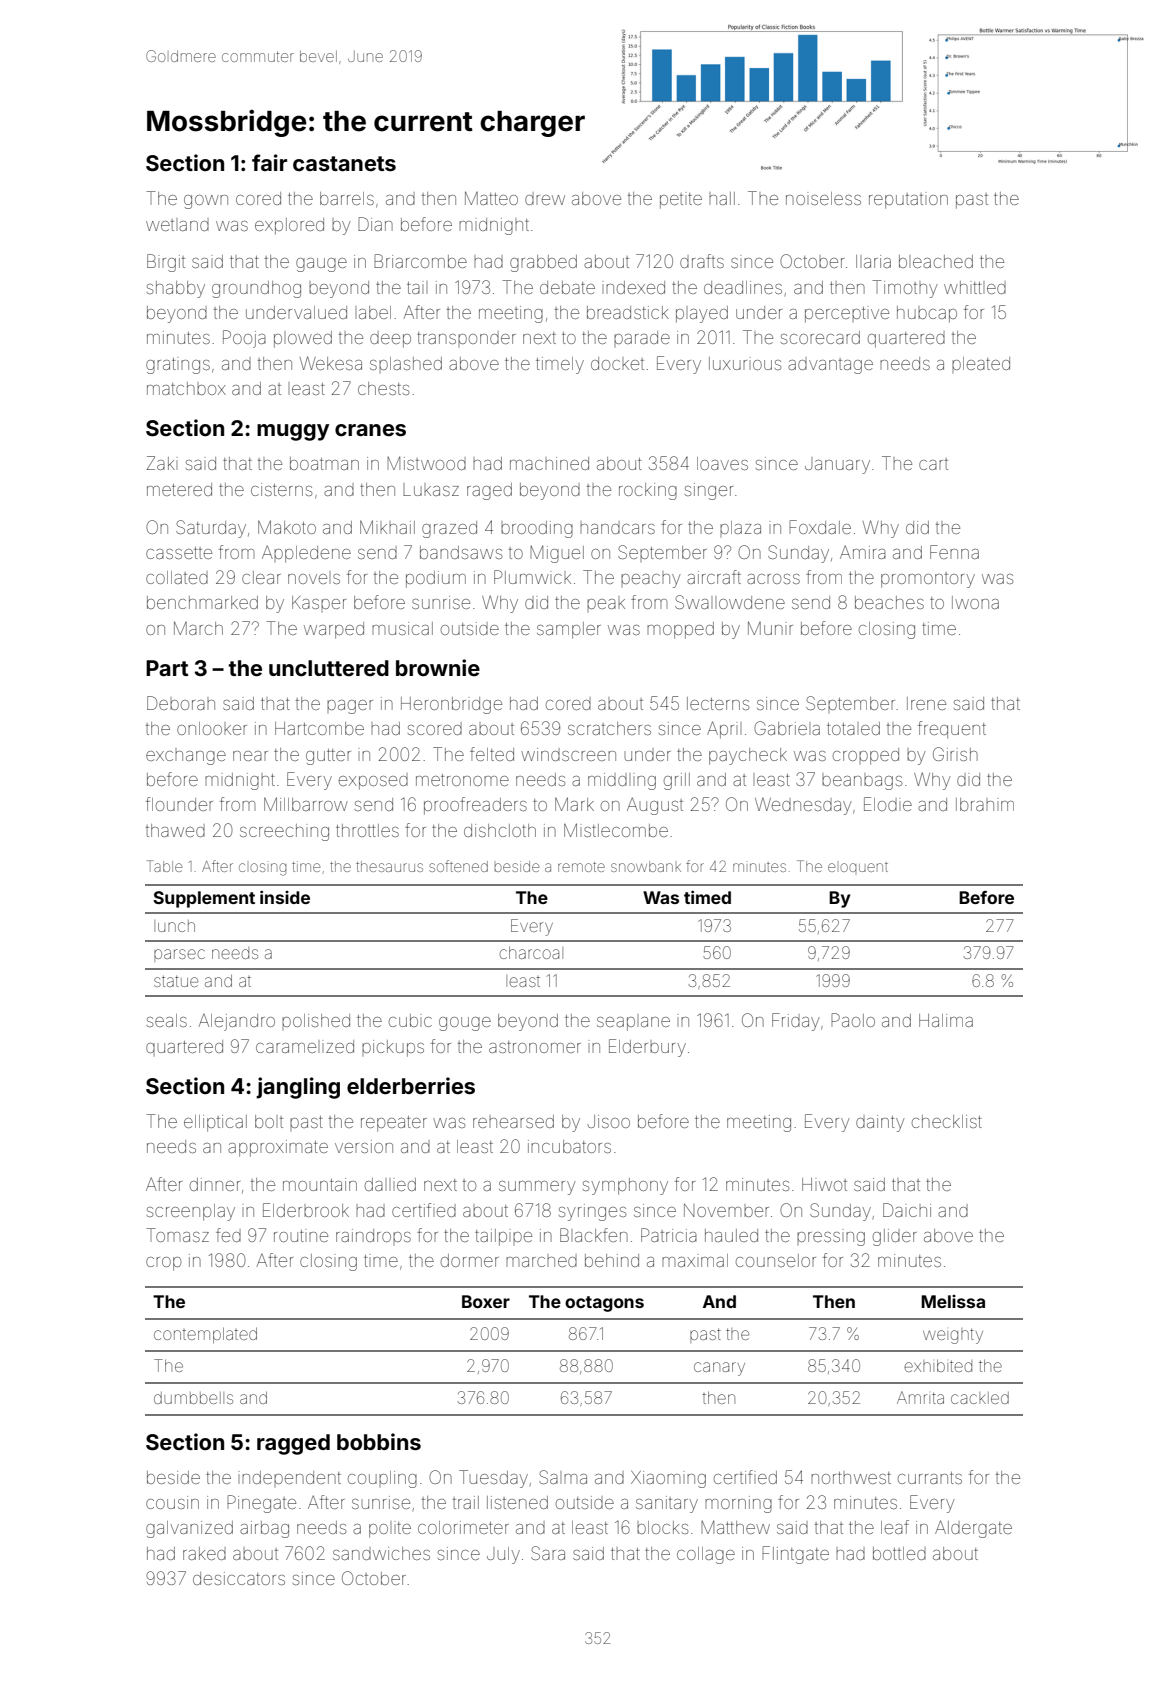  Describe the element at coordinates (820, 527) in the screenshot. I see `Foxdale` at that location.
